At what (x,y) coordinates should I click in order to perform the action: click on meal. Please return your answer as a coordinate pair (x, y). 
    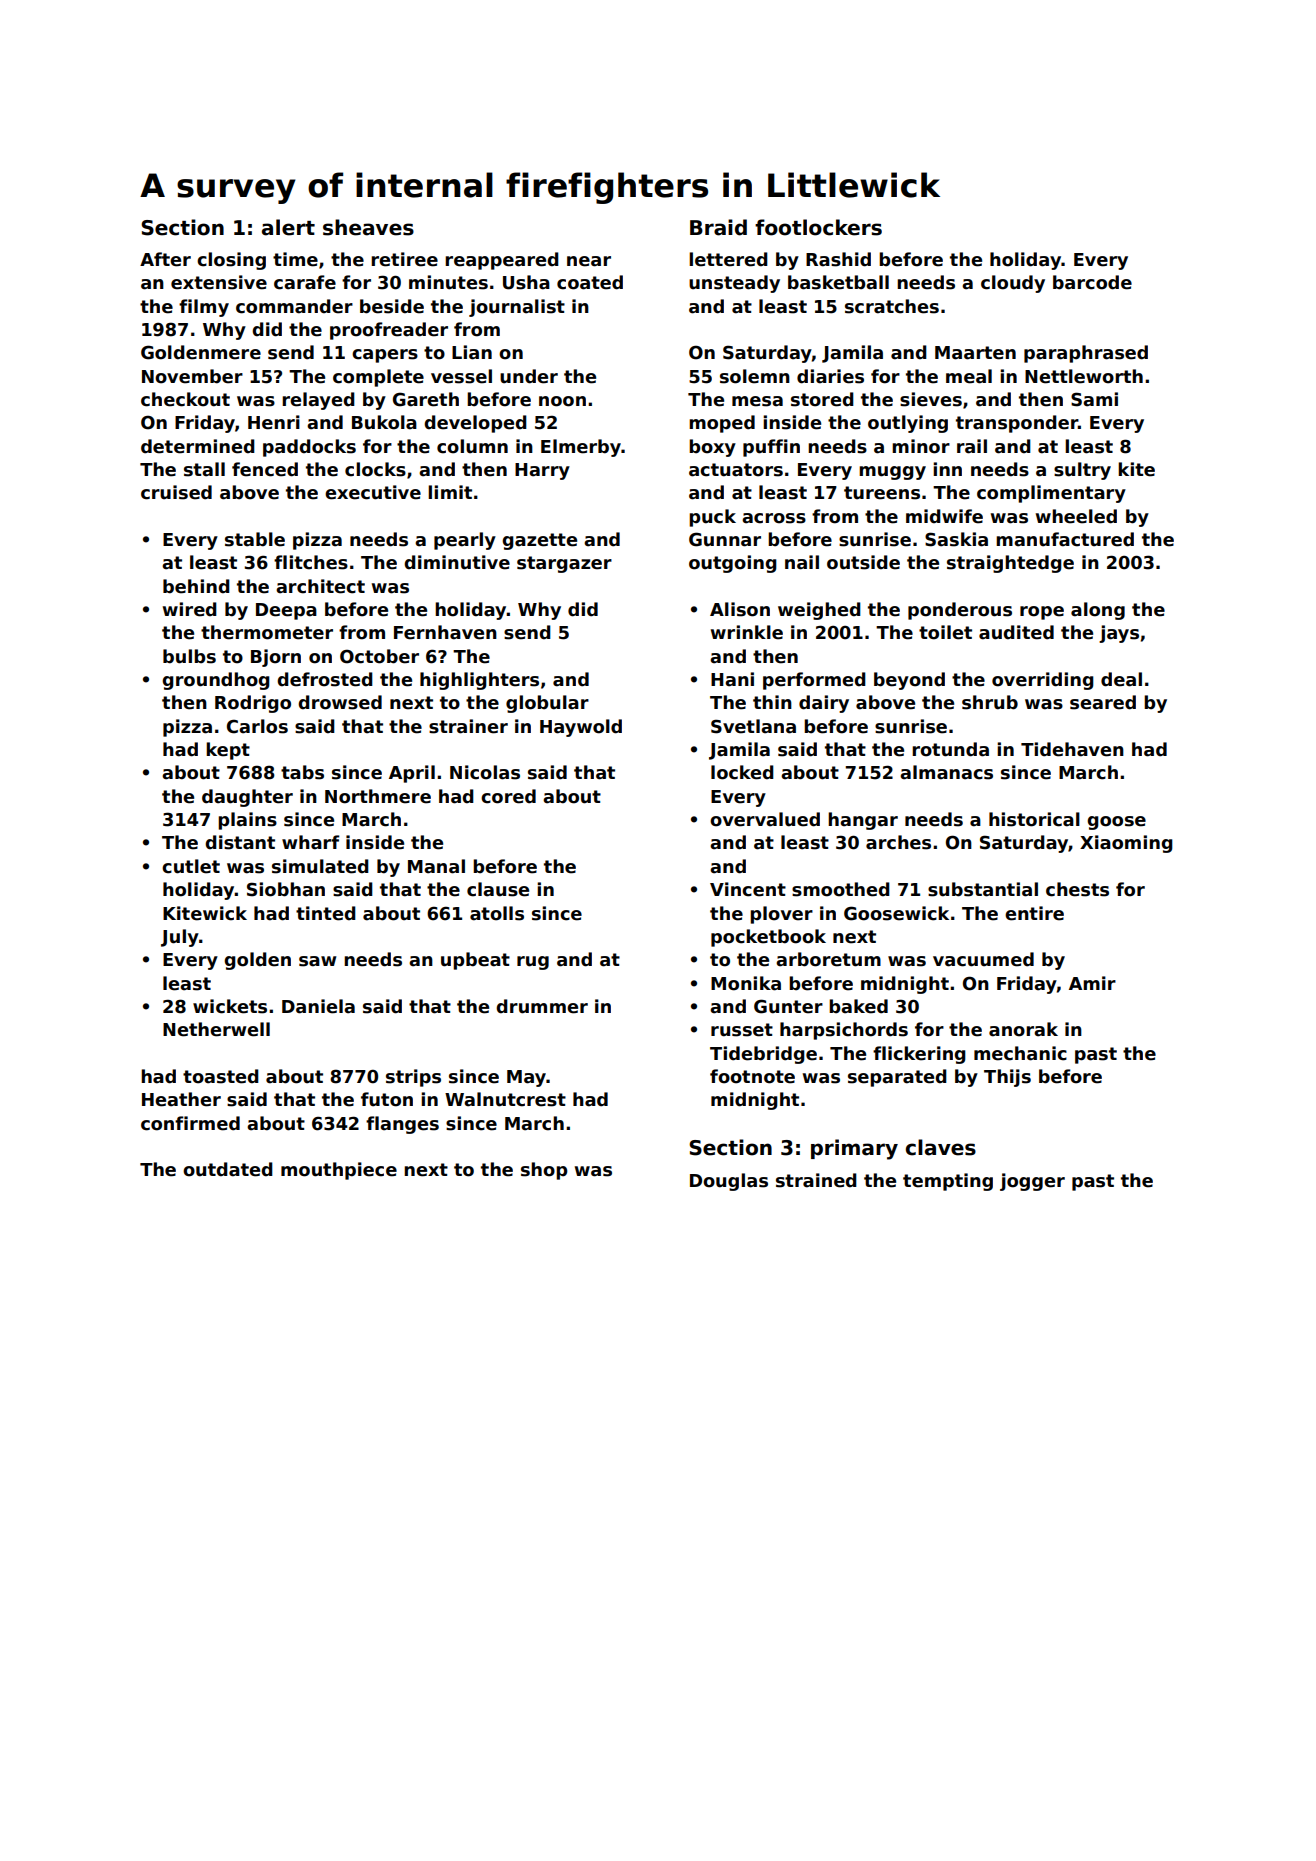
    Looking at the image, I should click on (969, 376).
